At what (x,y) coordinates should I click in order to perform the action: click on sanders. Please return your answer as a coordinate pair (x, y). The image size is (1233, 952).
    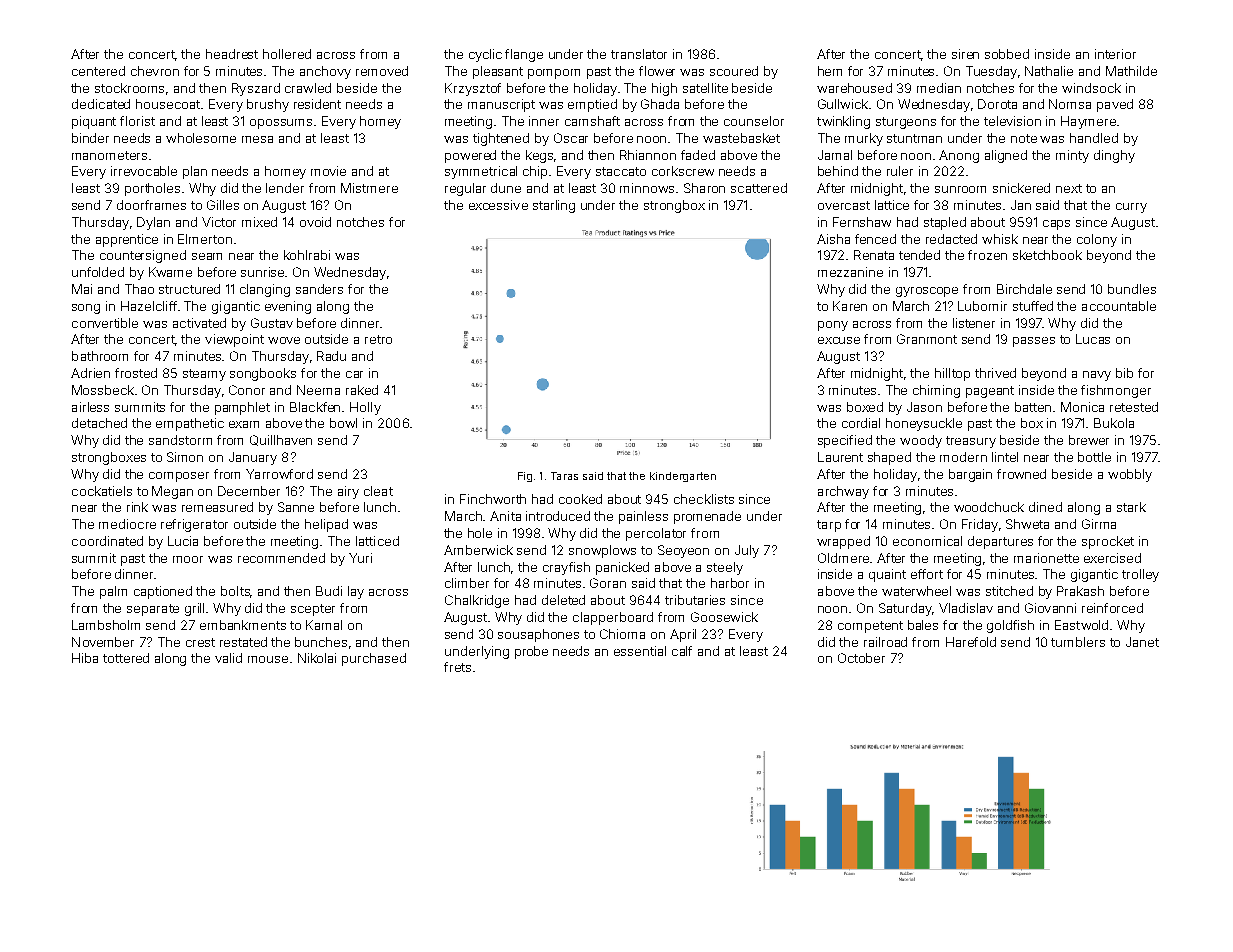
    Looking at the image, I should click on (319, 289).
